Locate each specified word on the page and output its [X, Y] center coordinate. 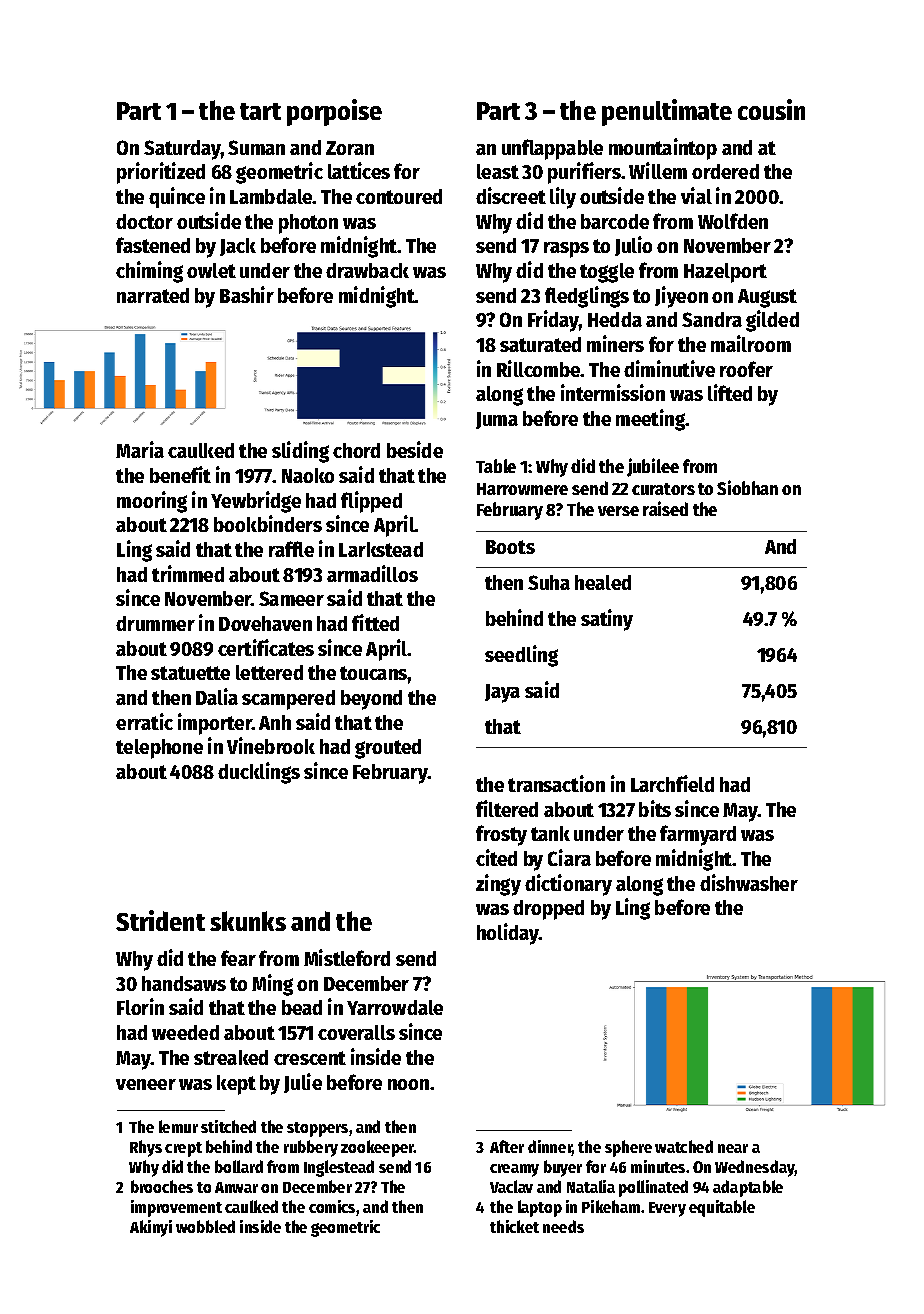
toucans [374, 673]
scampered [288, 700]
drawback [367, 270]
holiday [508, 934]
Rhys [146, 1148]
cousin [771, 109]
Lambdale [271, 196]
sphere [628, 1148]
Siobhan [747, 487]
